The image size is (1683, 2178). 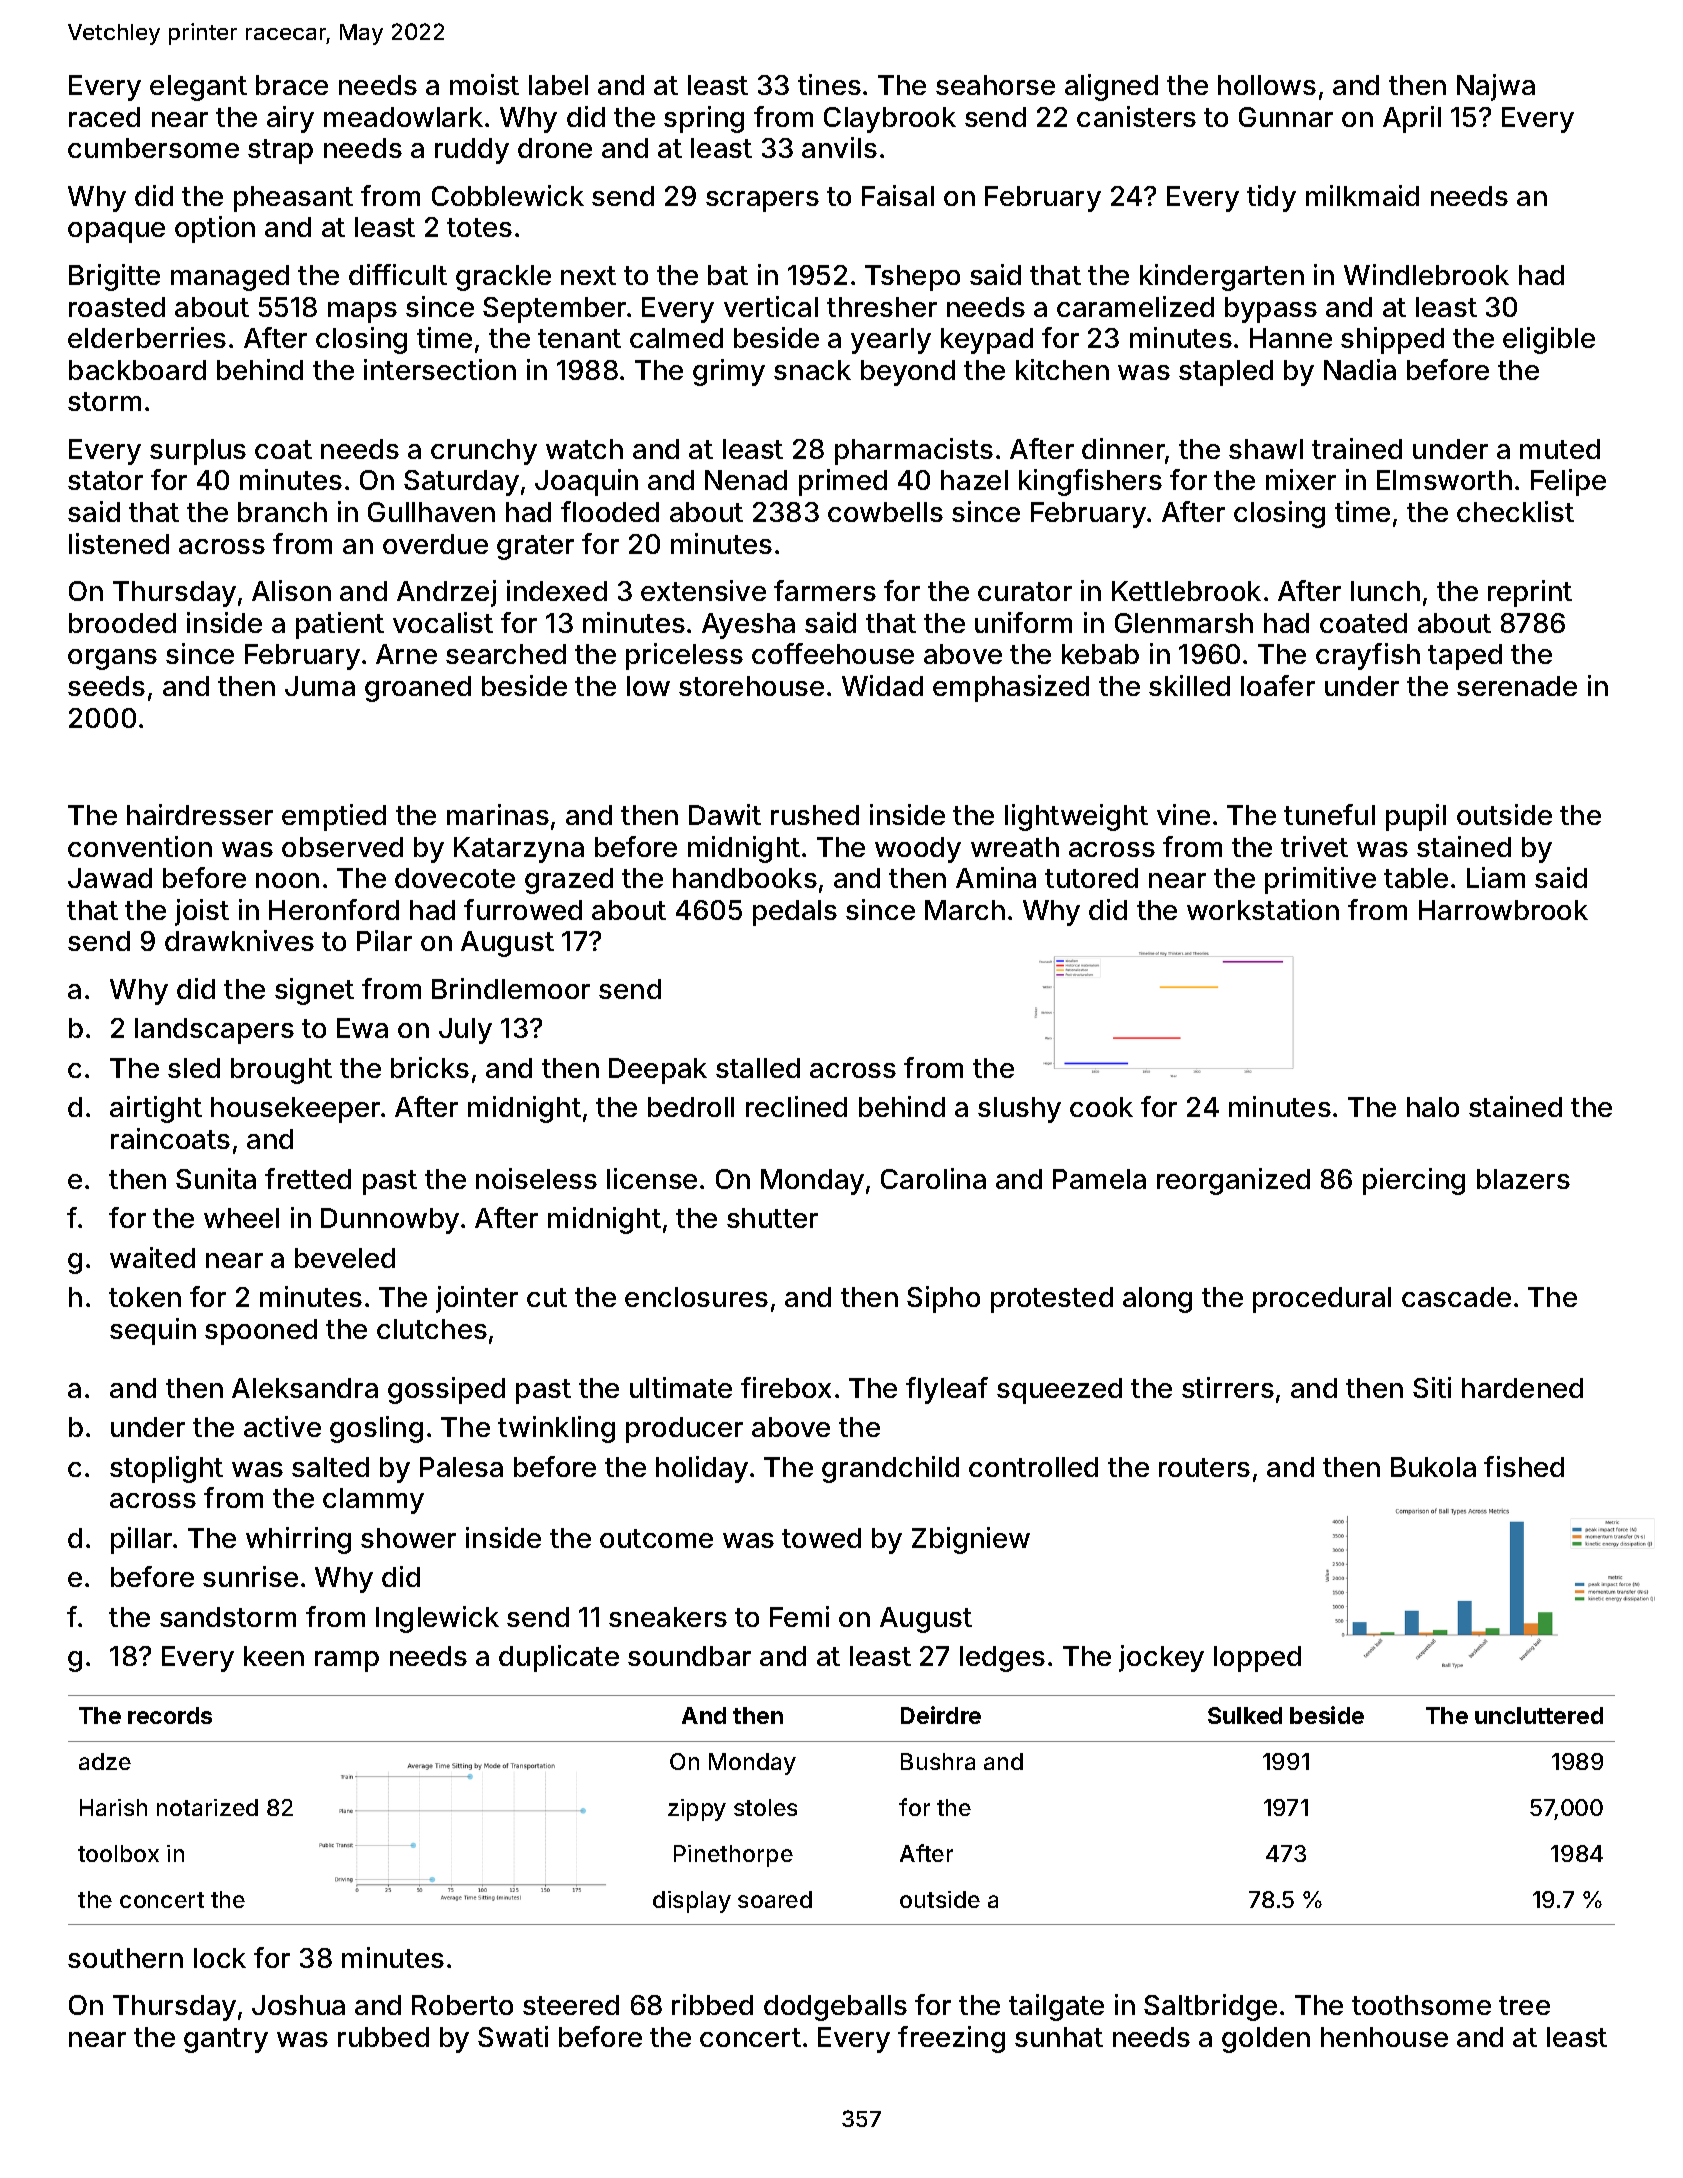 I want to click on uncluttered, so click(x=1539, y=1715).
